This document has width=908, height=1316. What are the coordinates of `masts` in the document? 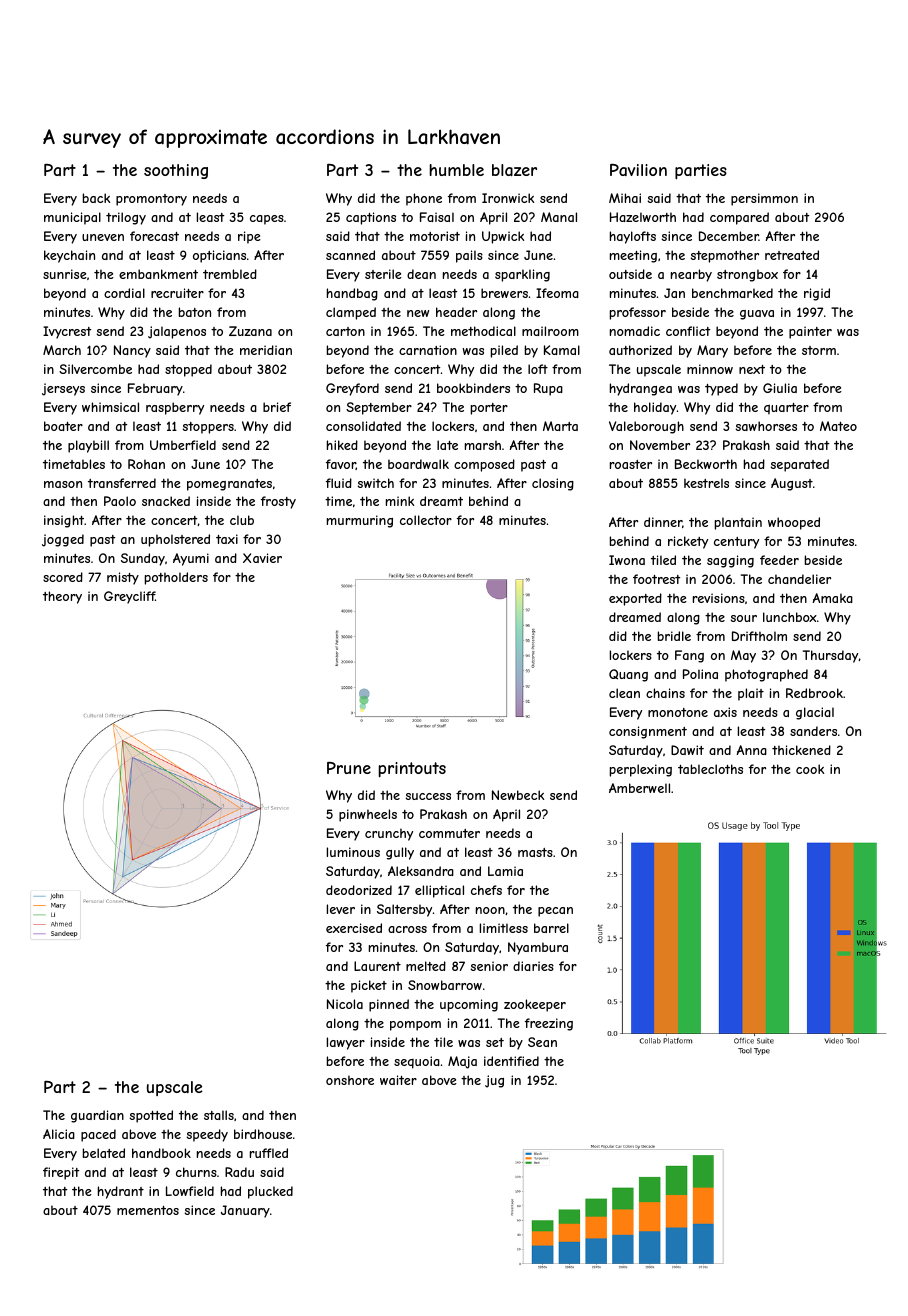 It's located at (535, 852).
